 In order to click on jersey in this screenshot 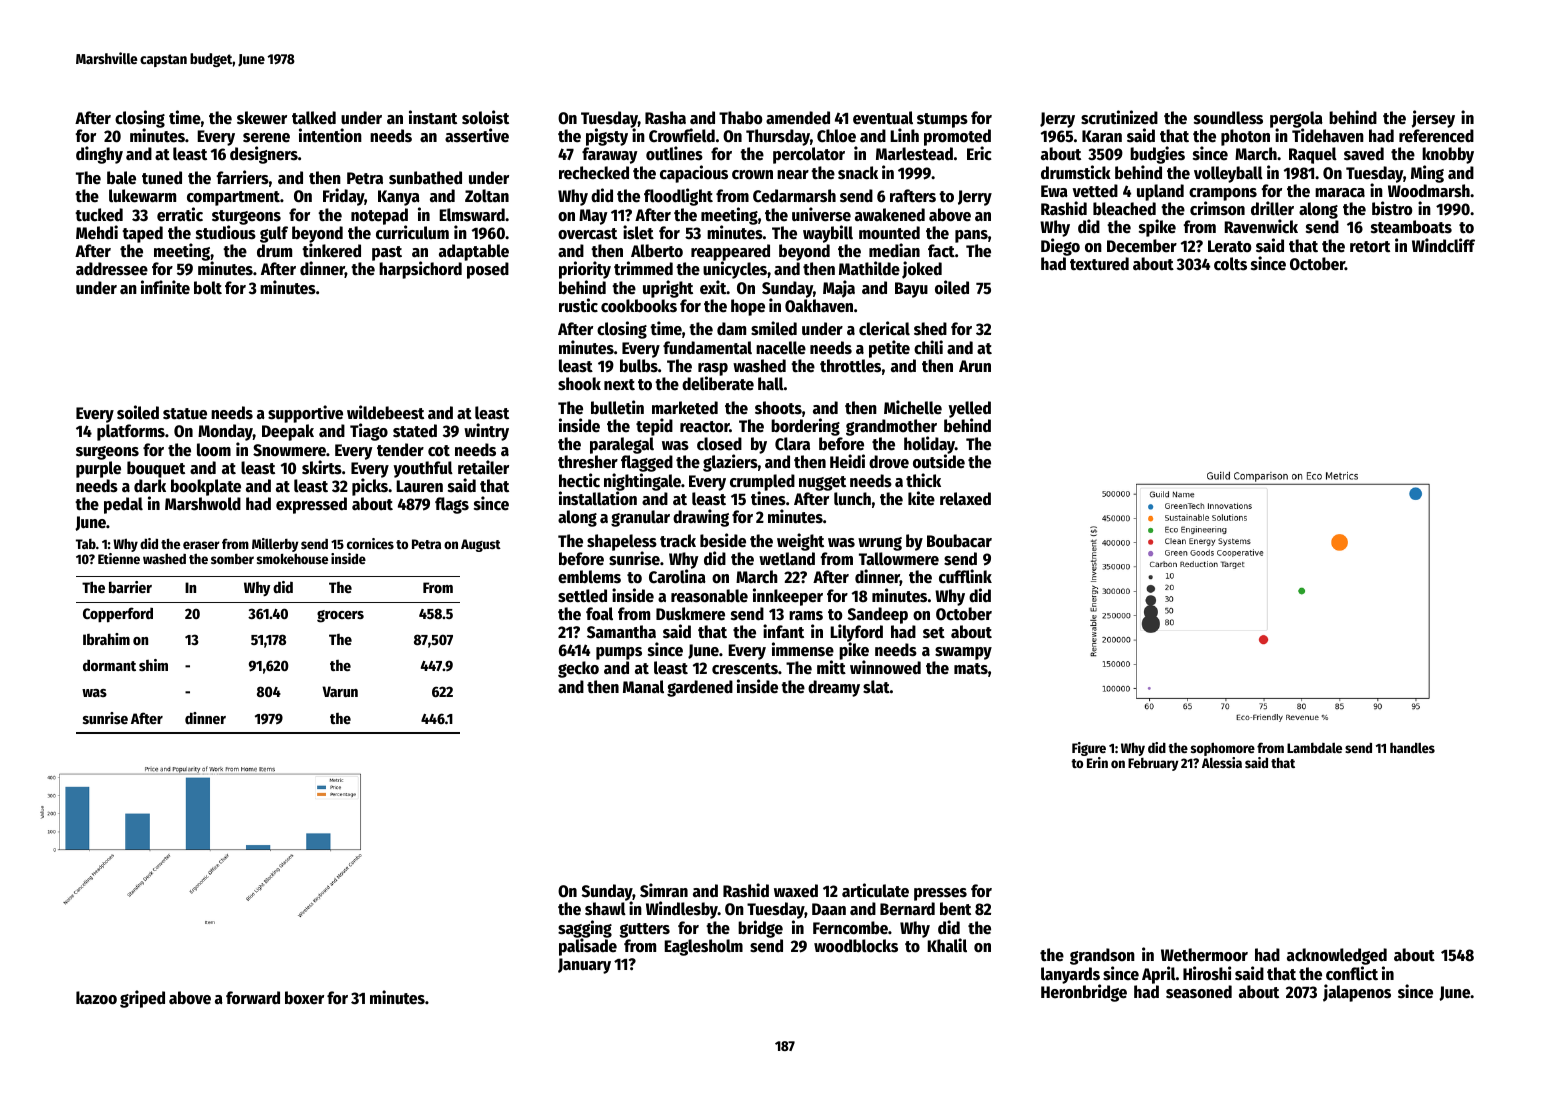, I will do `click(1433, 119)`.
